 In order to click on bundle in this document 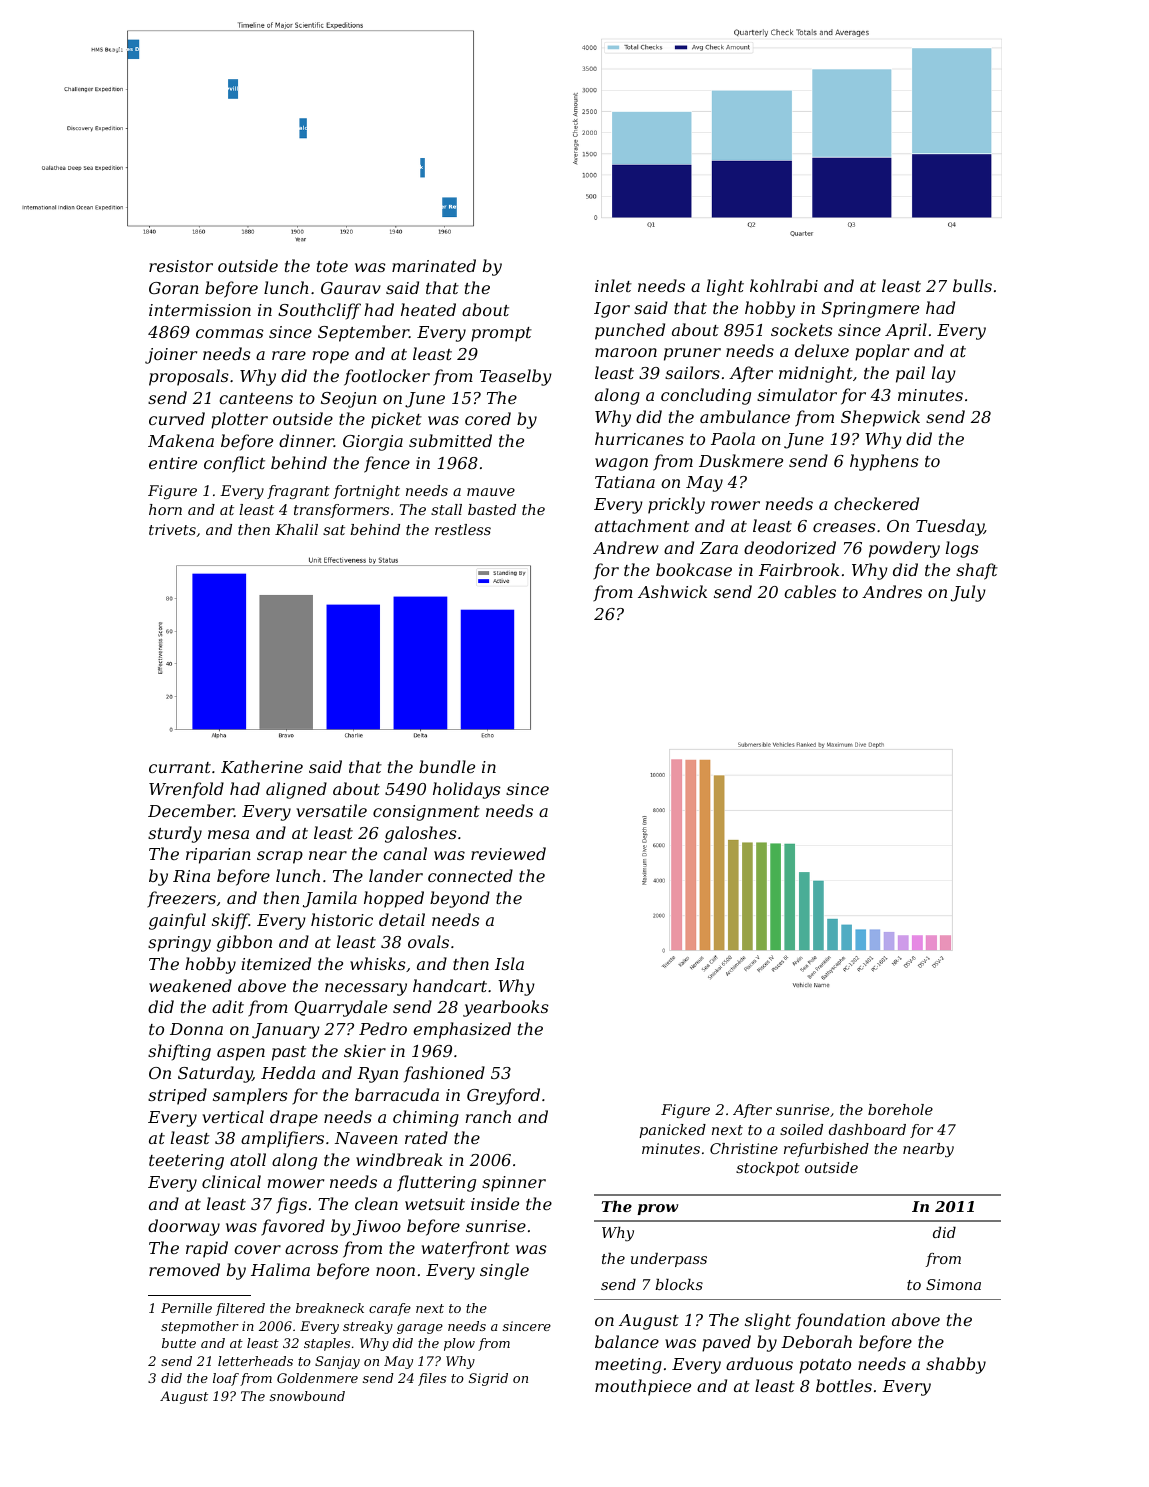, I will do `click(447, 766)`.
